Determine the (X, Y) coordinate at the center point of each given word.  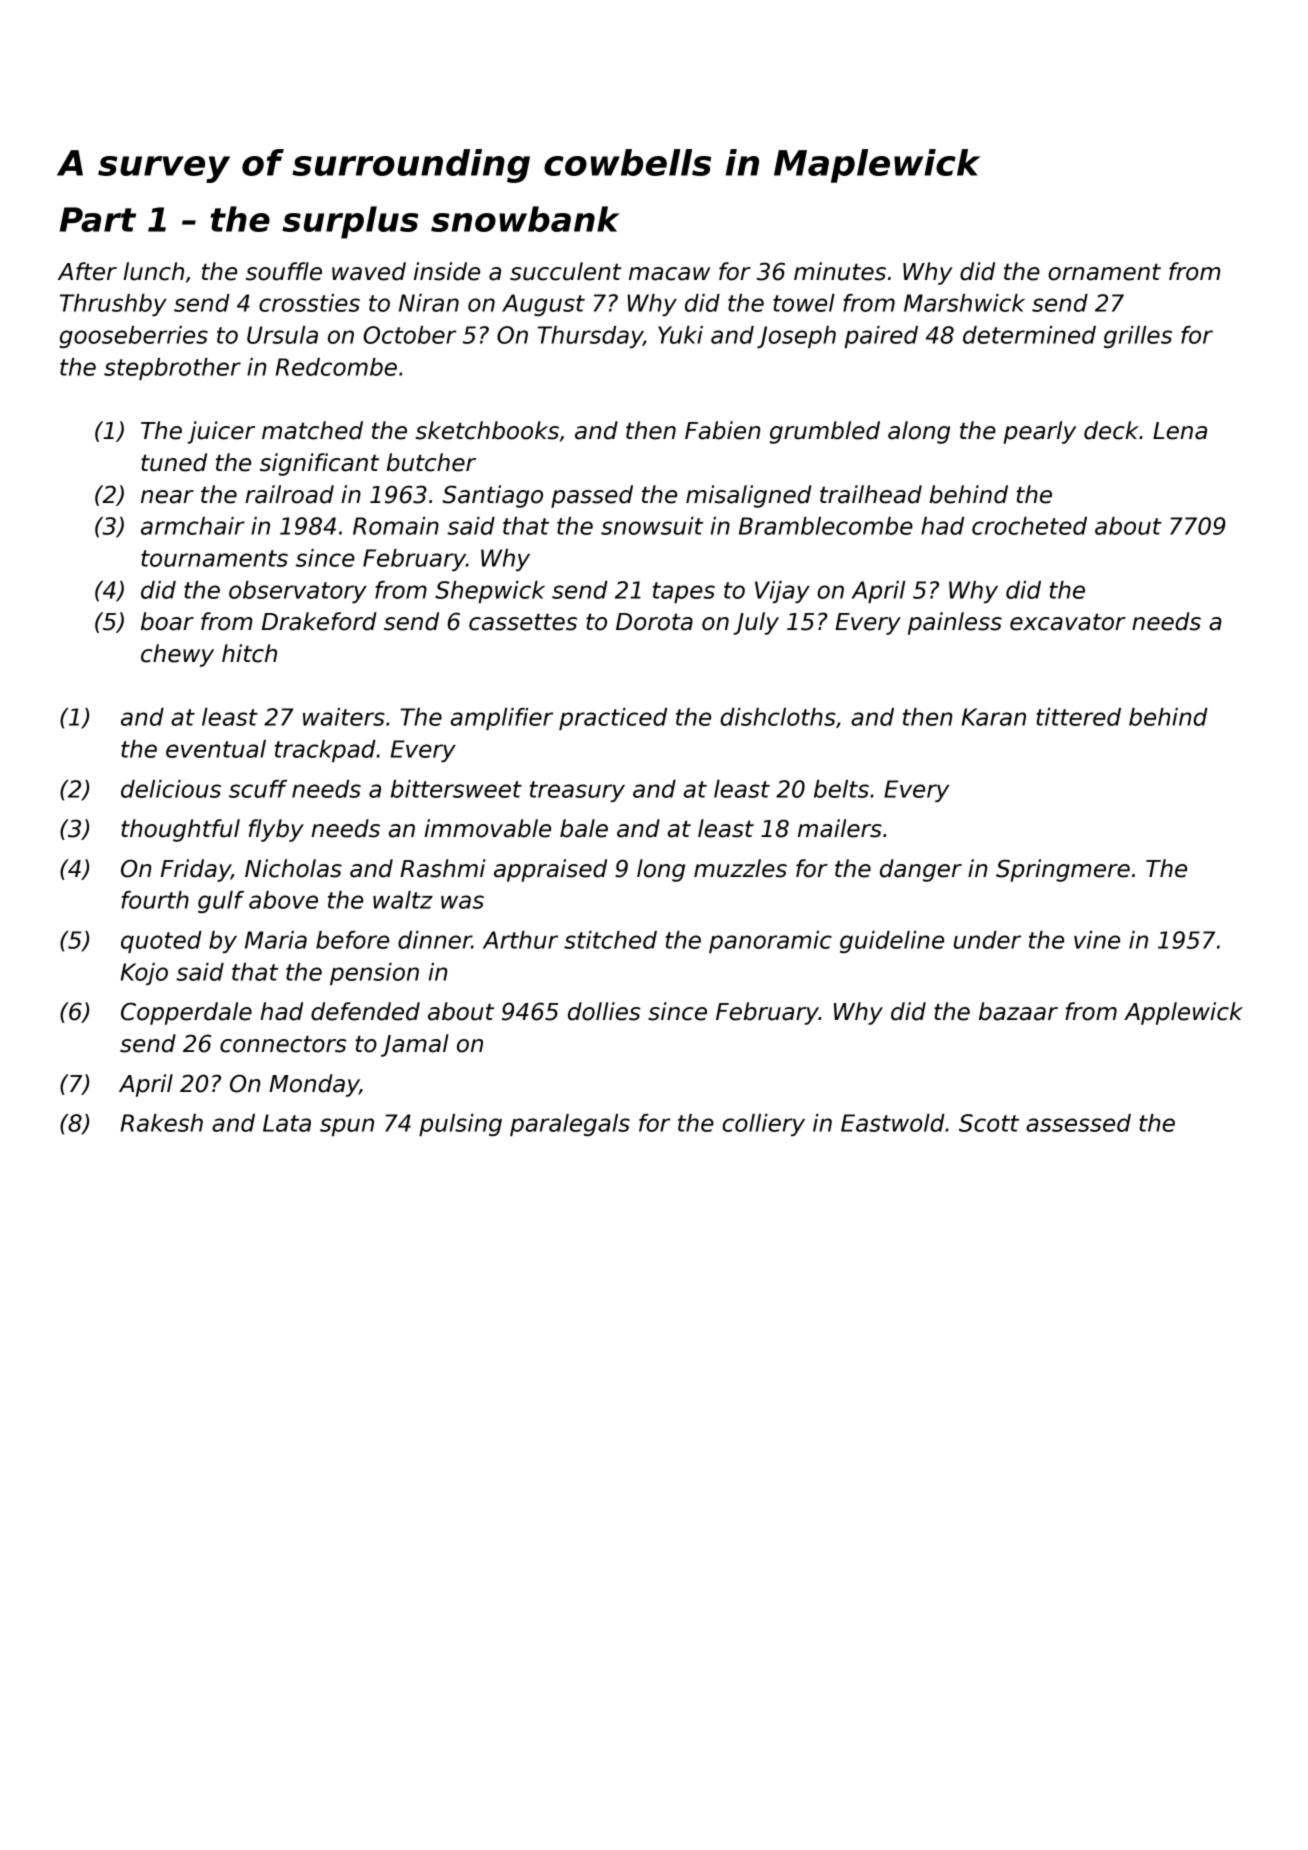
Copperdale (186, 1013)
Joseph (796, 337)
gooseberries (133, 337)
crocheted (1029, 526)
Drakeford (319, 621)
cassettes (523, 622)
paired (881, 337)
